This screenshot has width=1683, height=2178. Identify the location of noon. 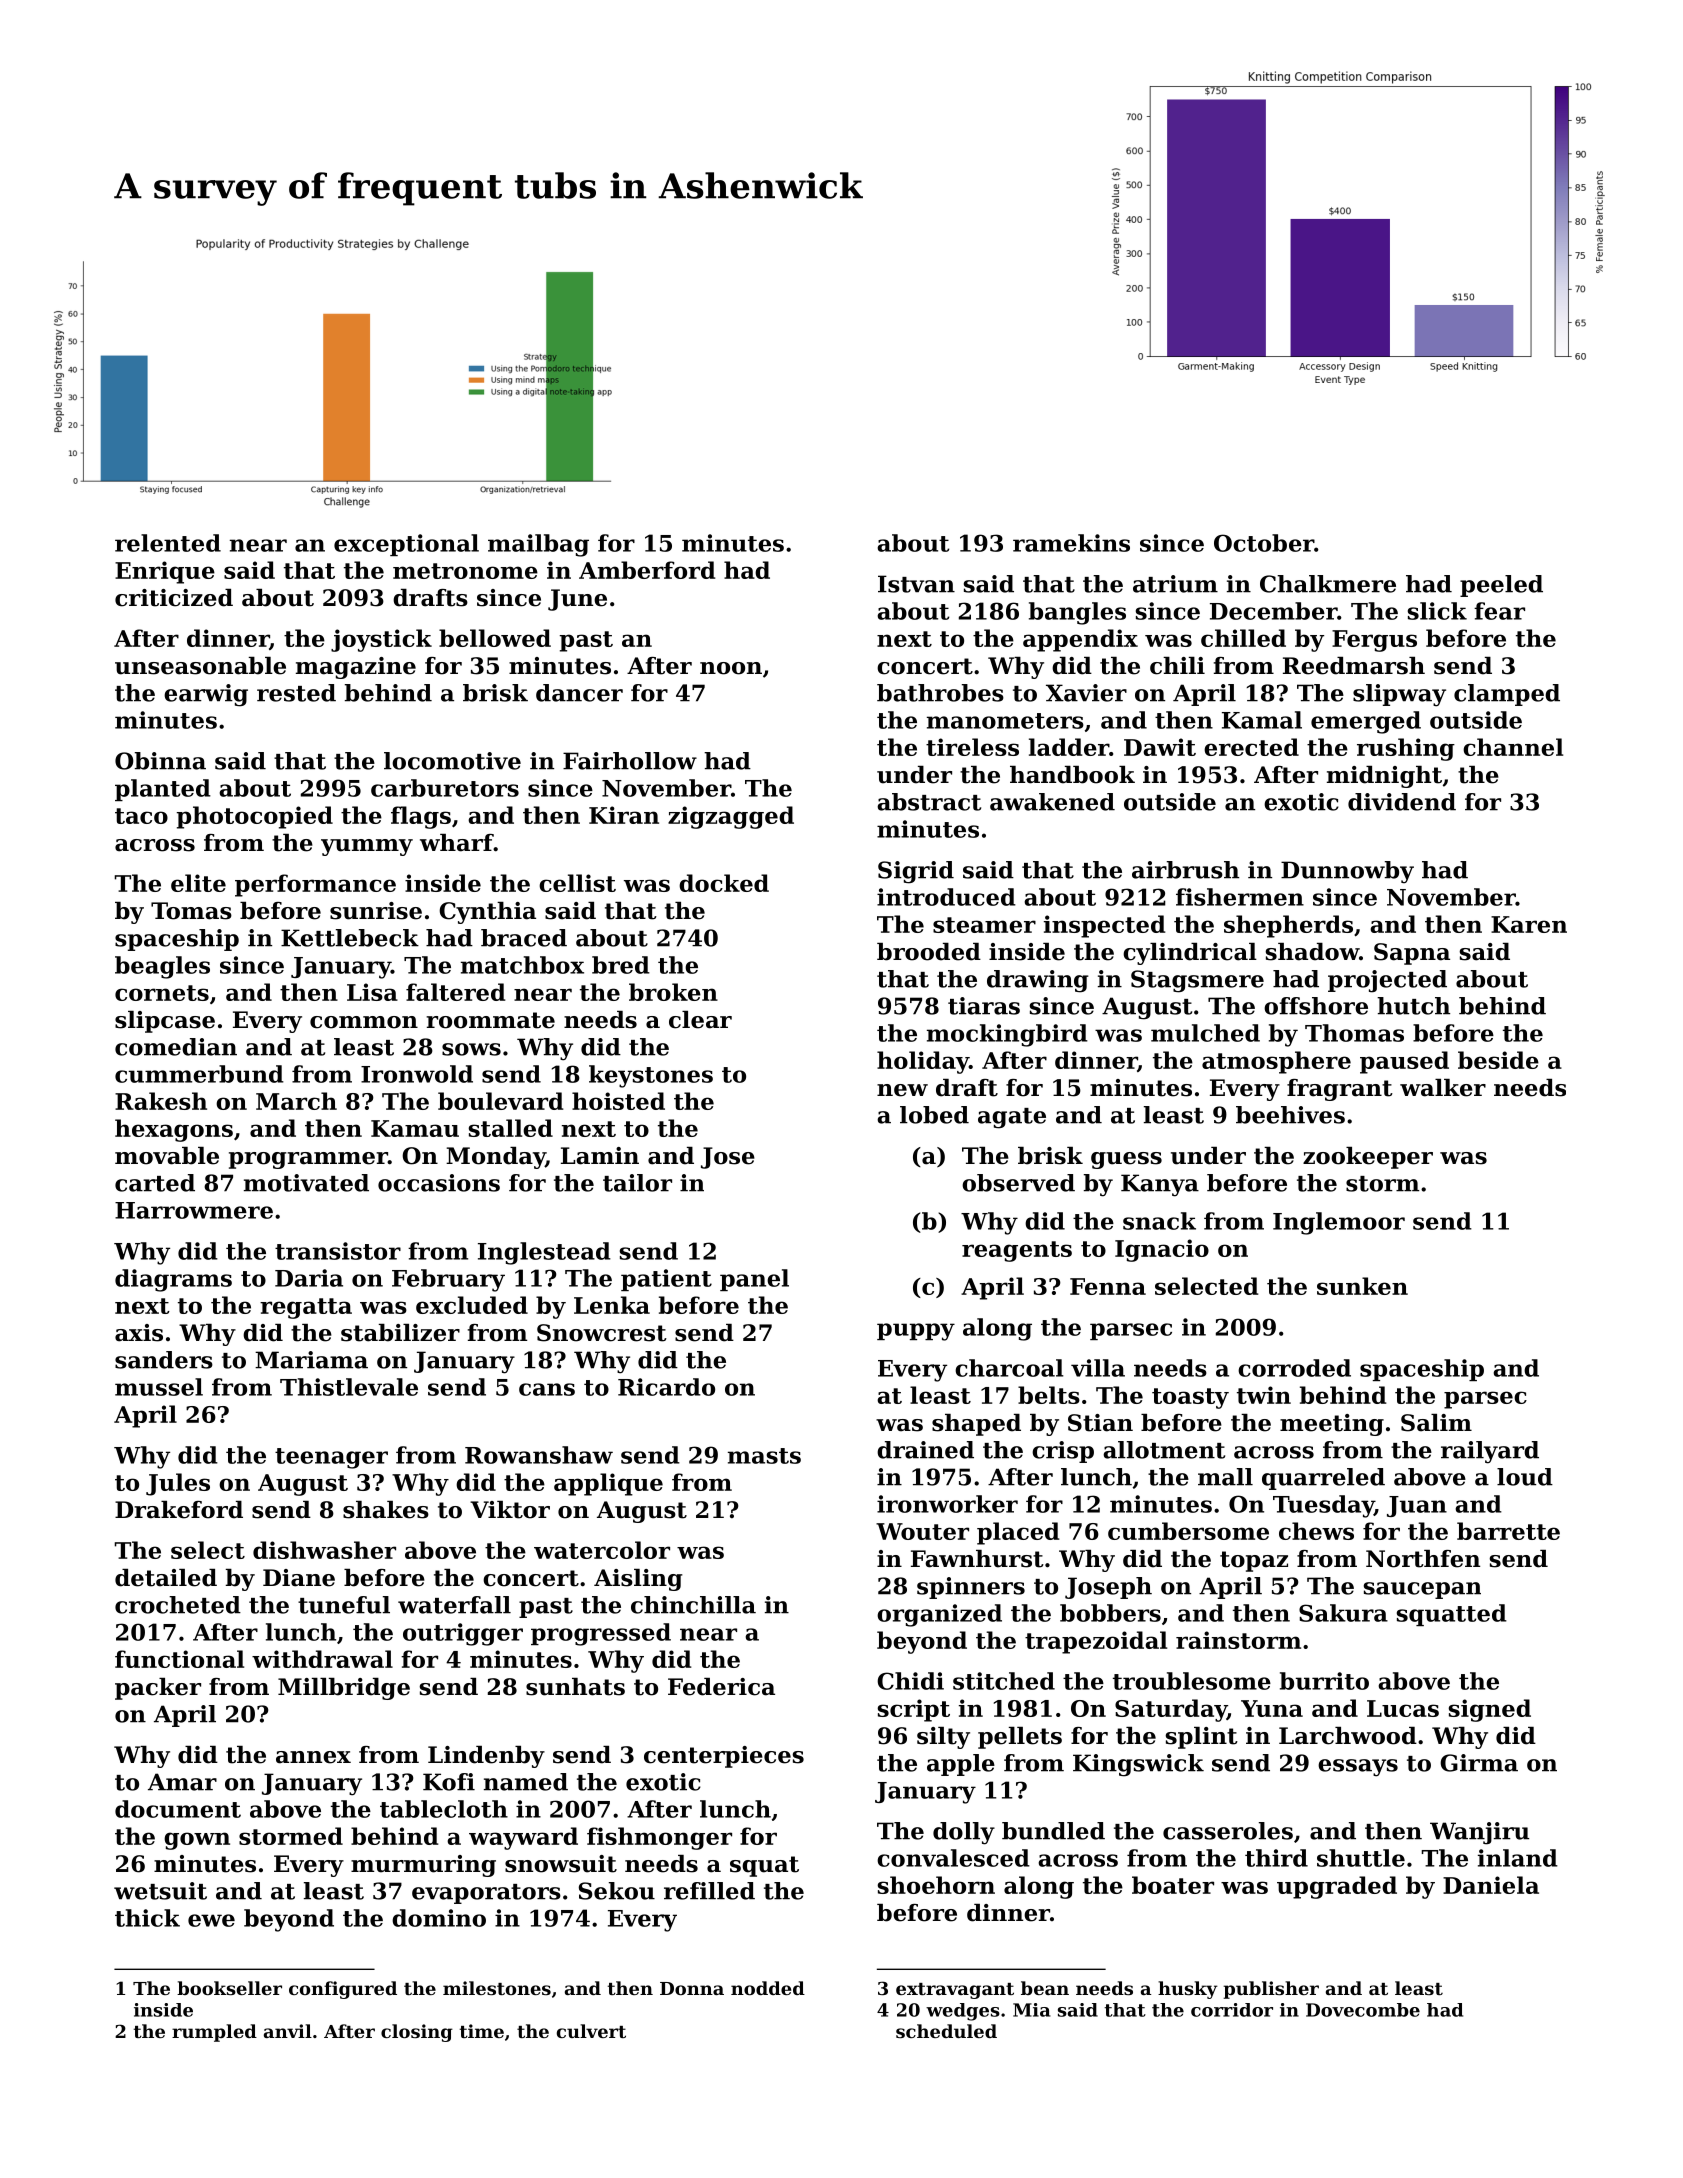
(731, 668).
